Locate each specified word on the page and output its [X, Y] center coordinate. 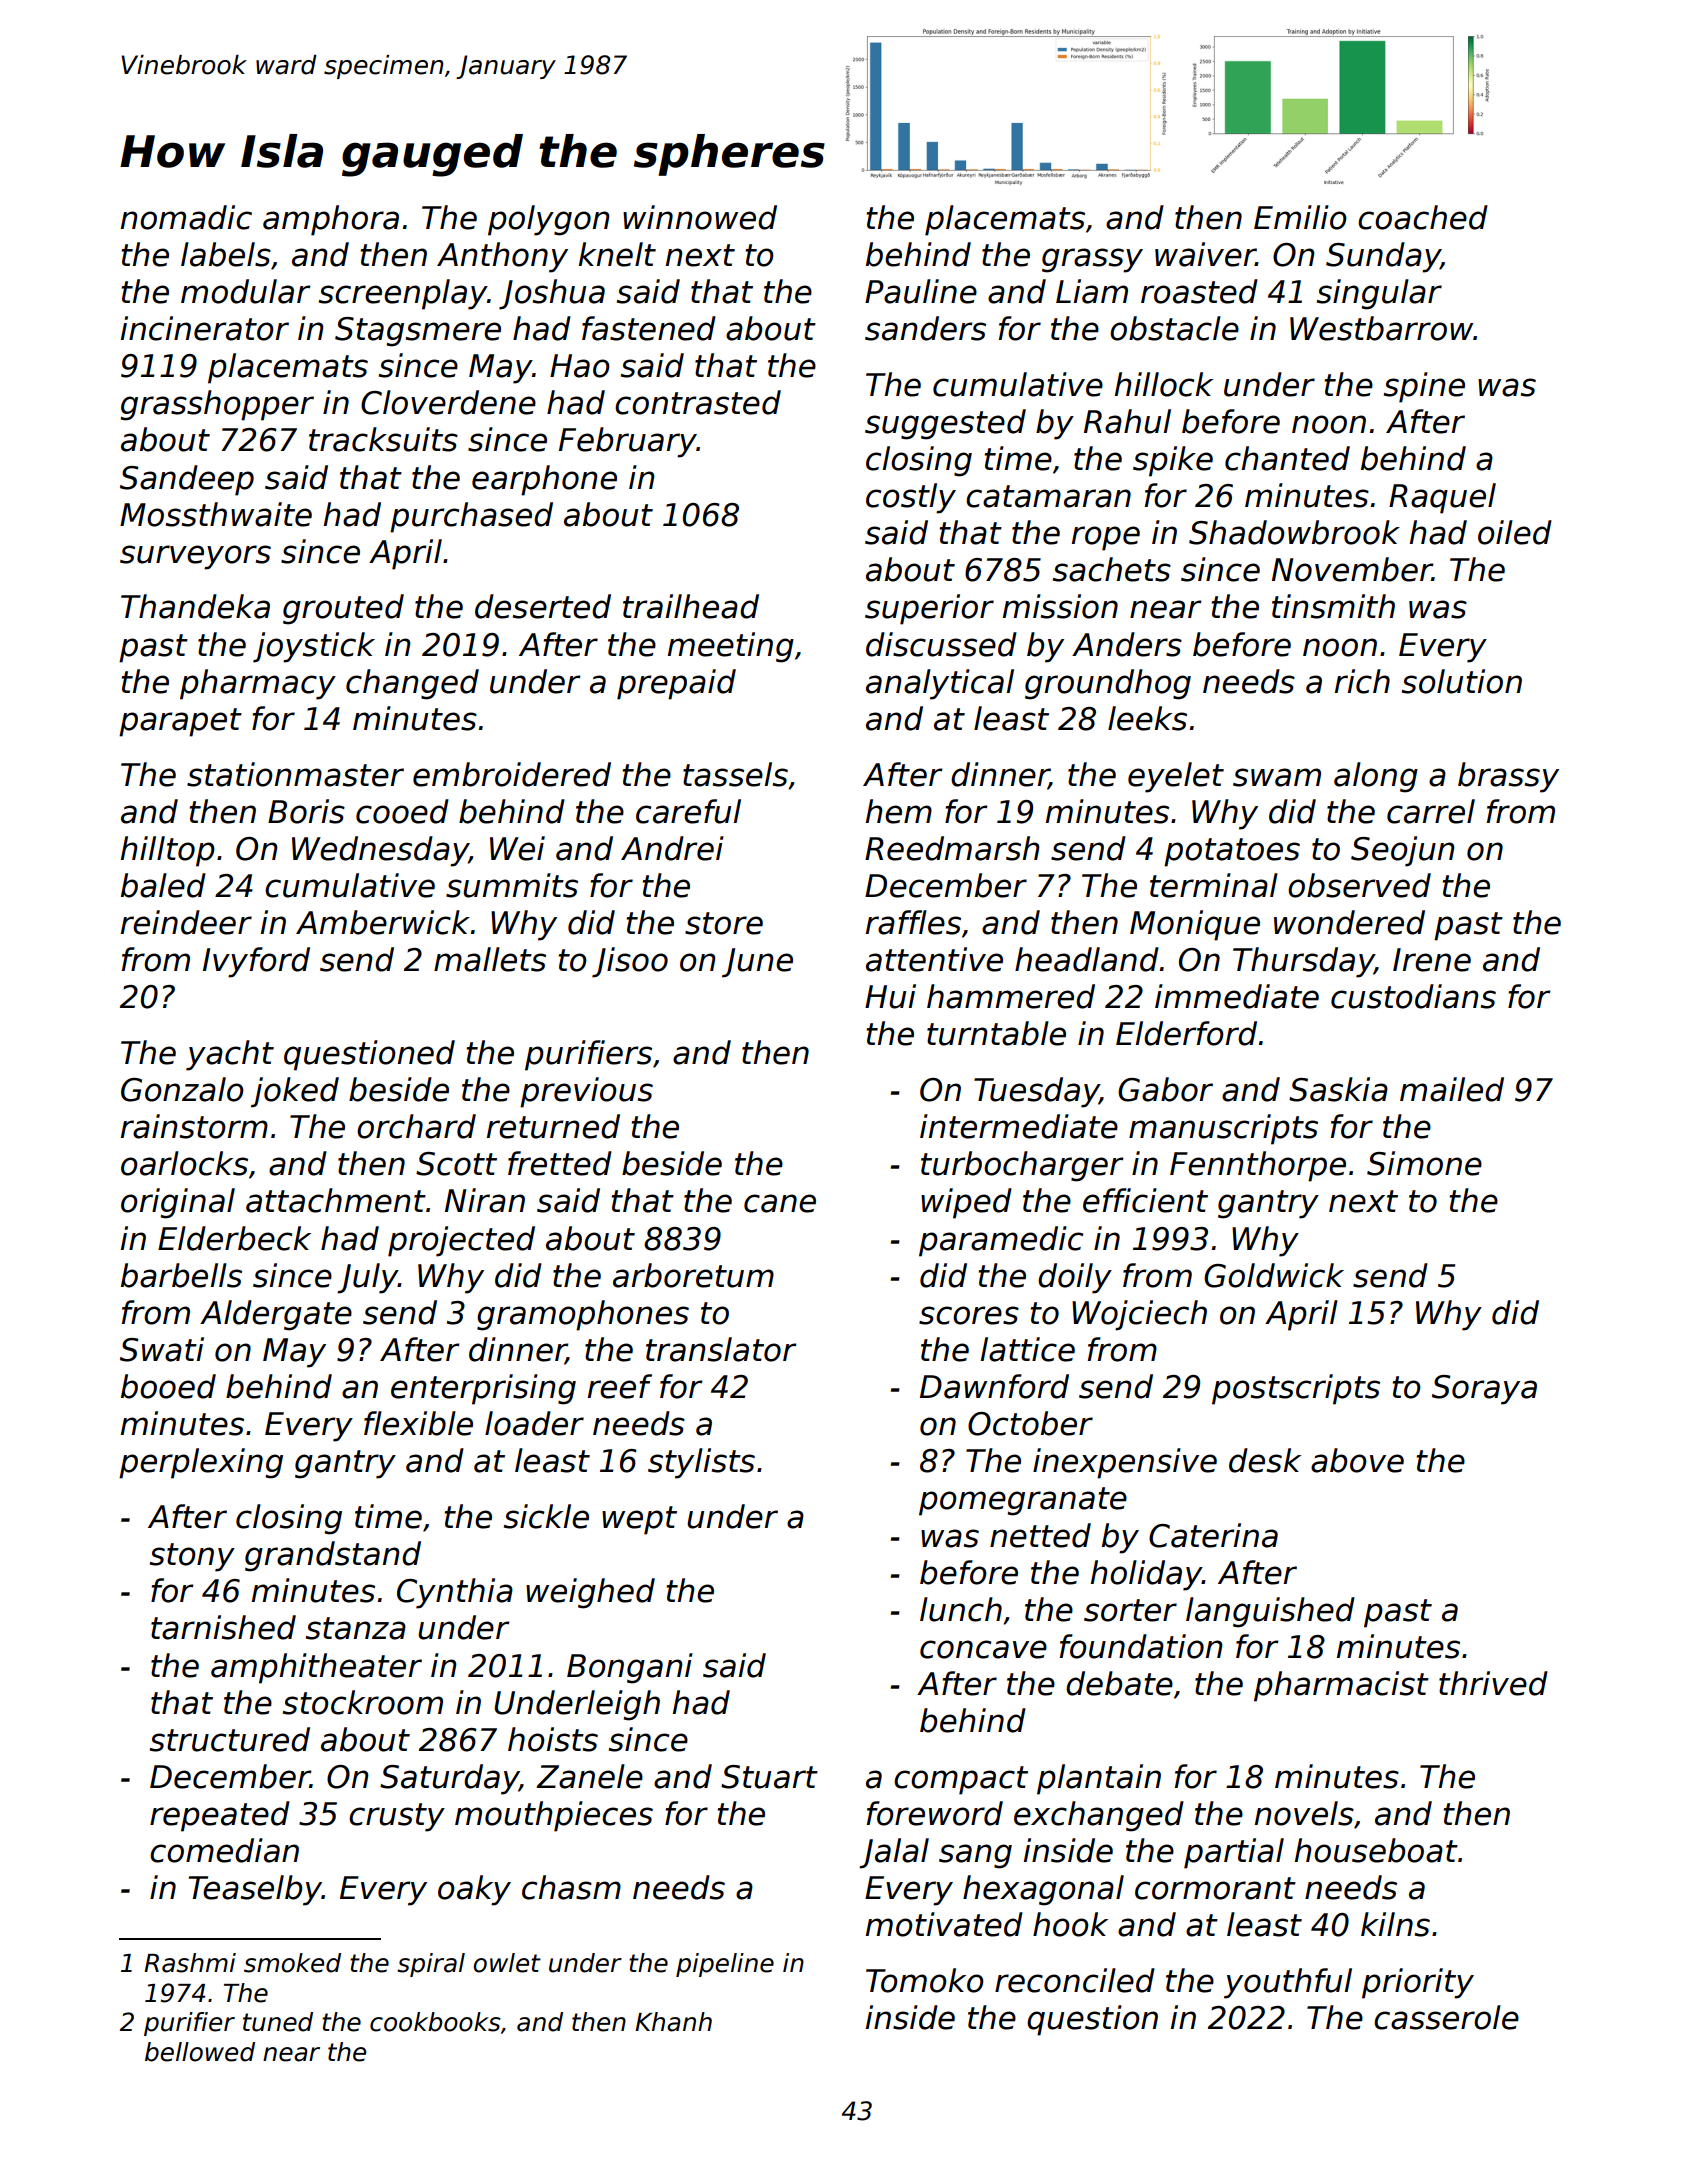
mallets [490, 959]
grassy [1092, 260]
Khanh [673, 2022]
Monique [1195, 925]
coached [1423, 217]
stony [192, 1557]
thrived [1493, 1683]
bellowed [200, 2052]
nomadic [186, 217]
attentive [934, 959]
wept [639, 1520]
